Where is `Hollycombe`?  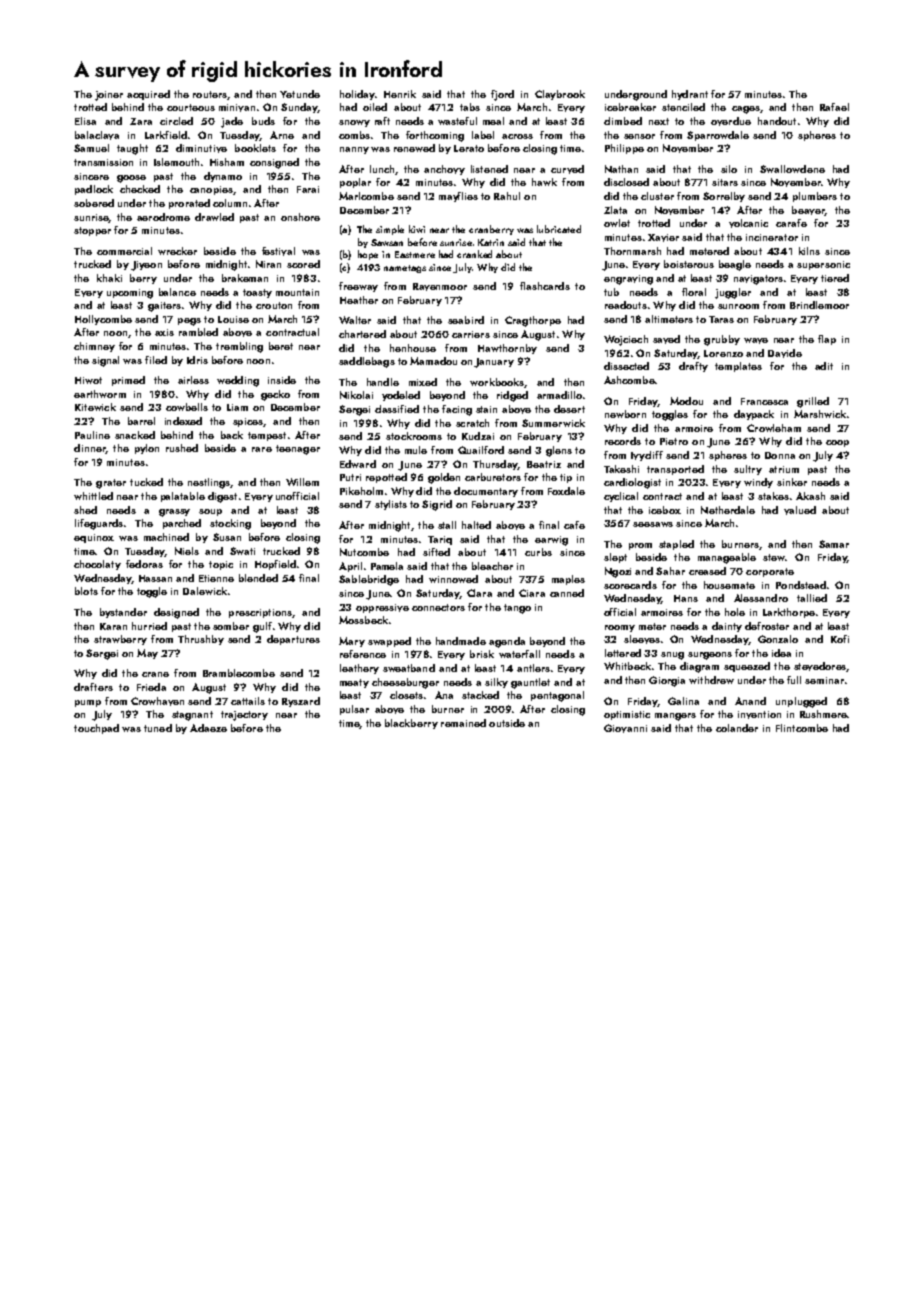
Hollycombe is located at coordinates (103, 320).
